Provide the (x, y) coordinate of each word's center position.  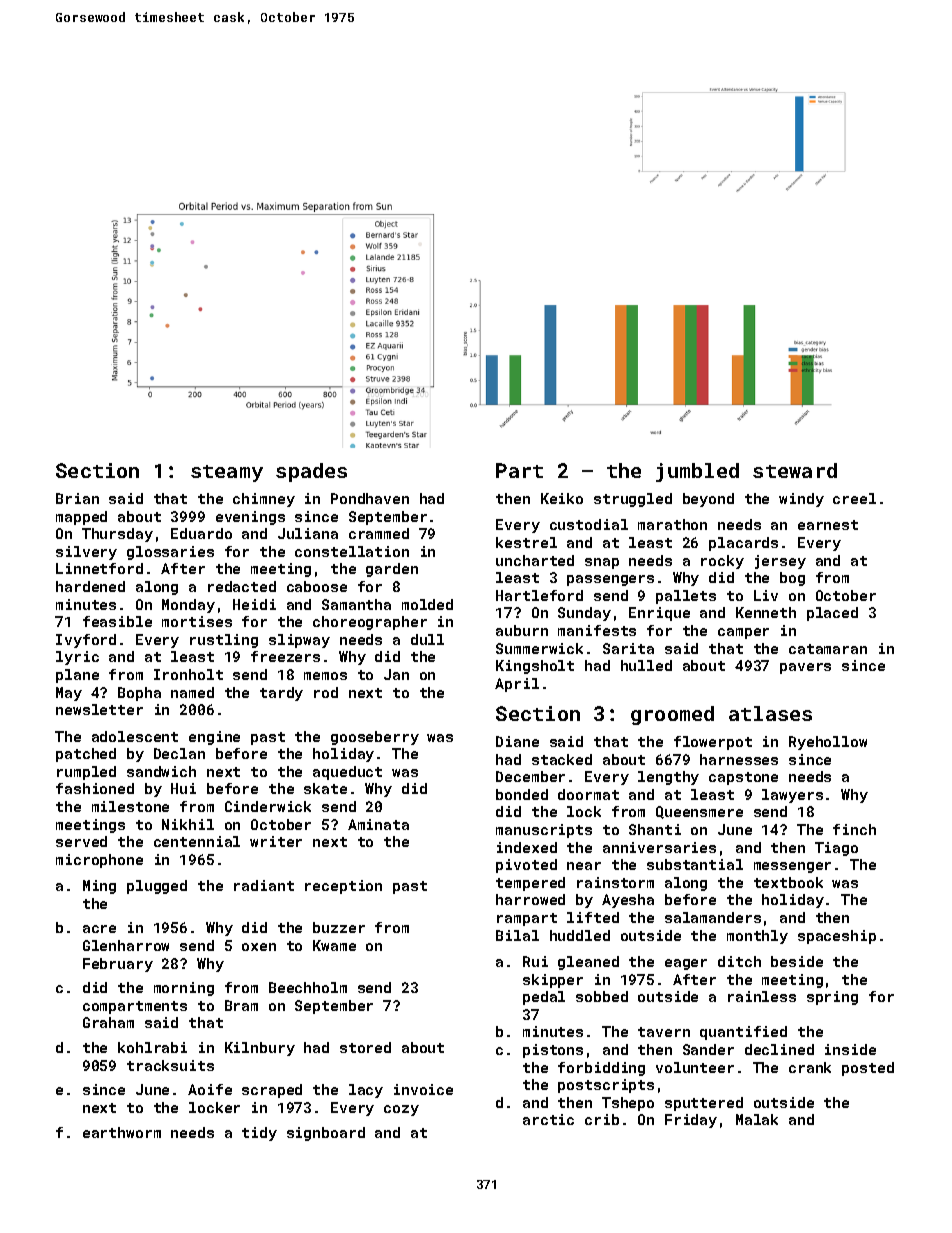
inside (850, 1049)
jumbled (697, 472)
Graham (108, 1022)
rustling (224, 641)
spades (311, 472)
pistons (553, 1051)
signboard (326, 1134)
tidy (259, 1134)
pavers (805, 668)
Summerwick (539, 648)
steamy (227, 473)
